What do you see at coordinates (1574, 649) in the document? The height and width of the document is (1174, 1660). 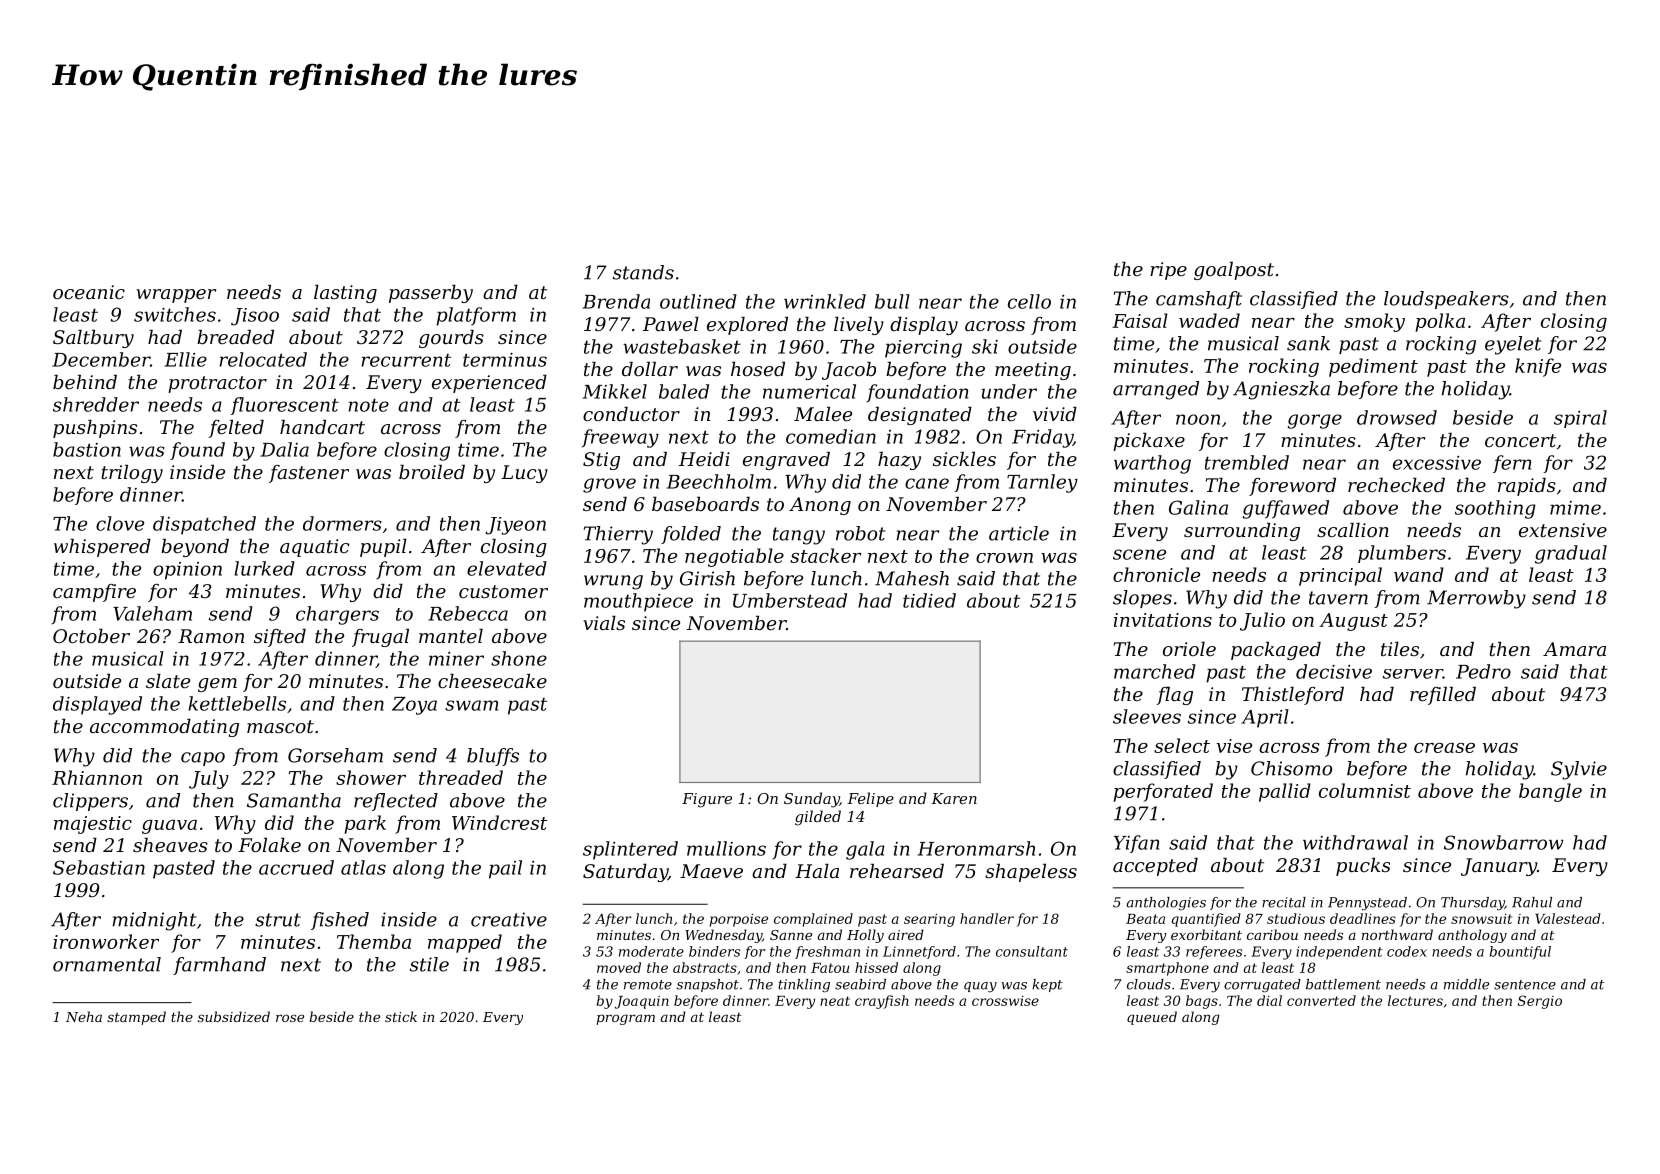 I see `Amara` at bounding box center [1574, 649].
